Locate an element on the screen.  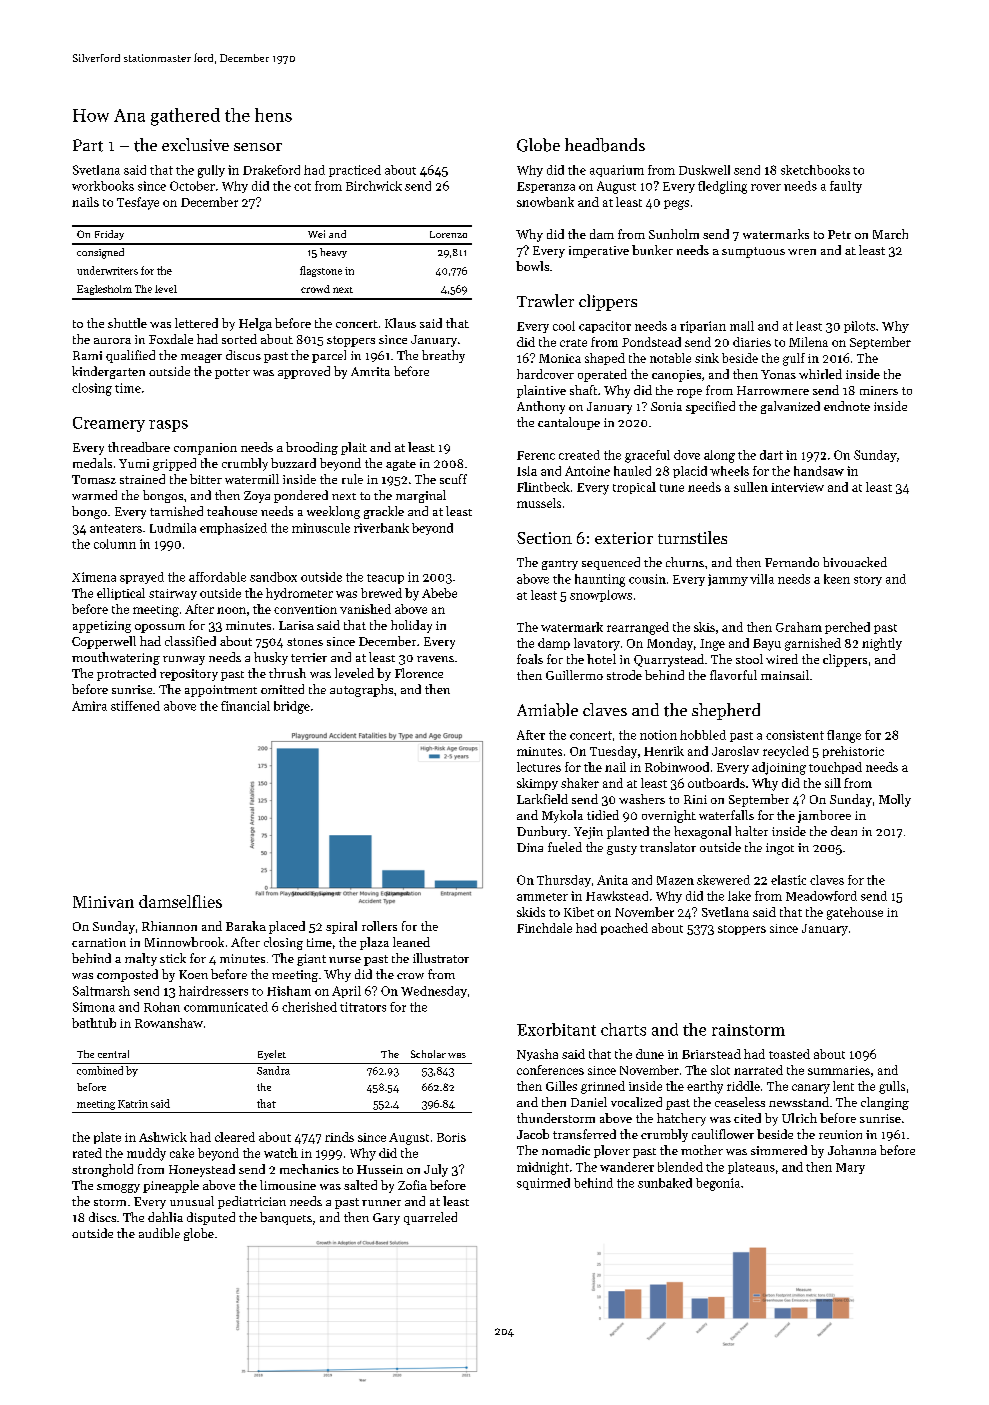
tropical is located at coordinates (634, 488).
